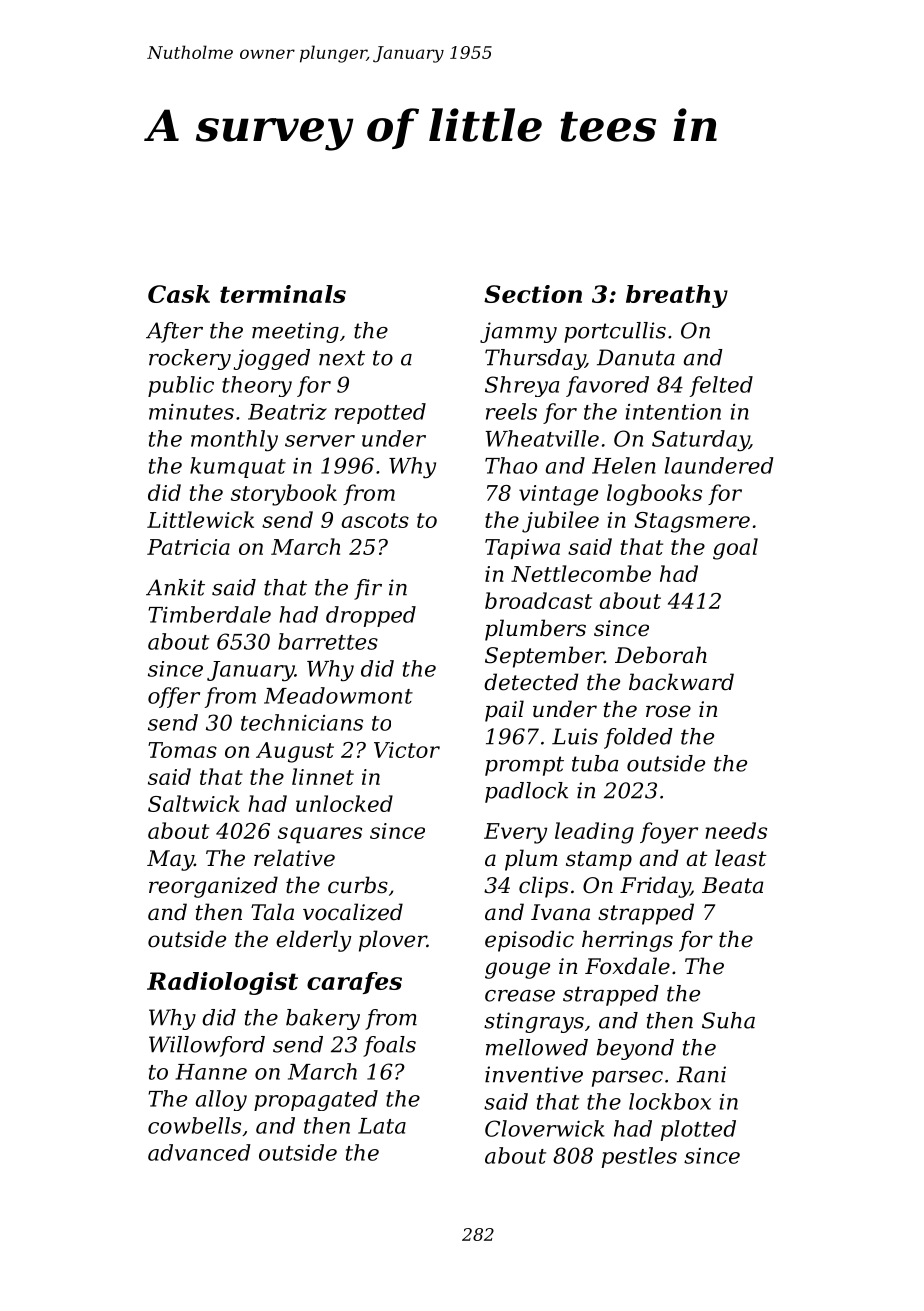 Image resolution: width=924 pixels, height=1311 pixels. What do you see at coordinates (190, 359) in the screenshot?
I see `rockery` at bounding box center [190, 359].
